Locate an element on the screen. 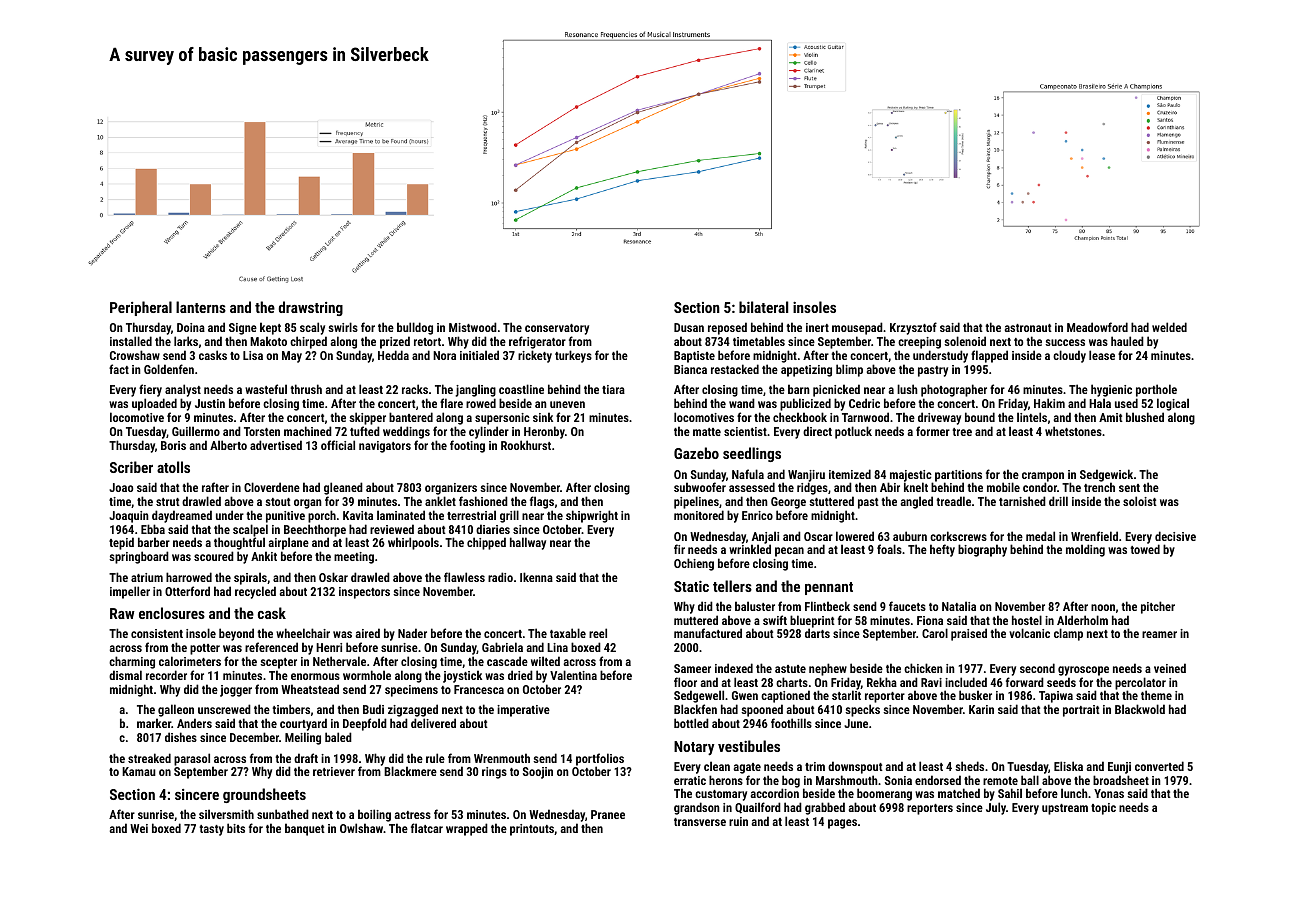  Lisa is located at coordinates (253, 355).
